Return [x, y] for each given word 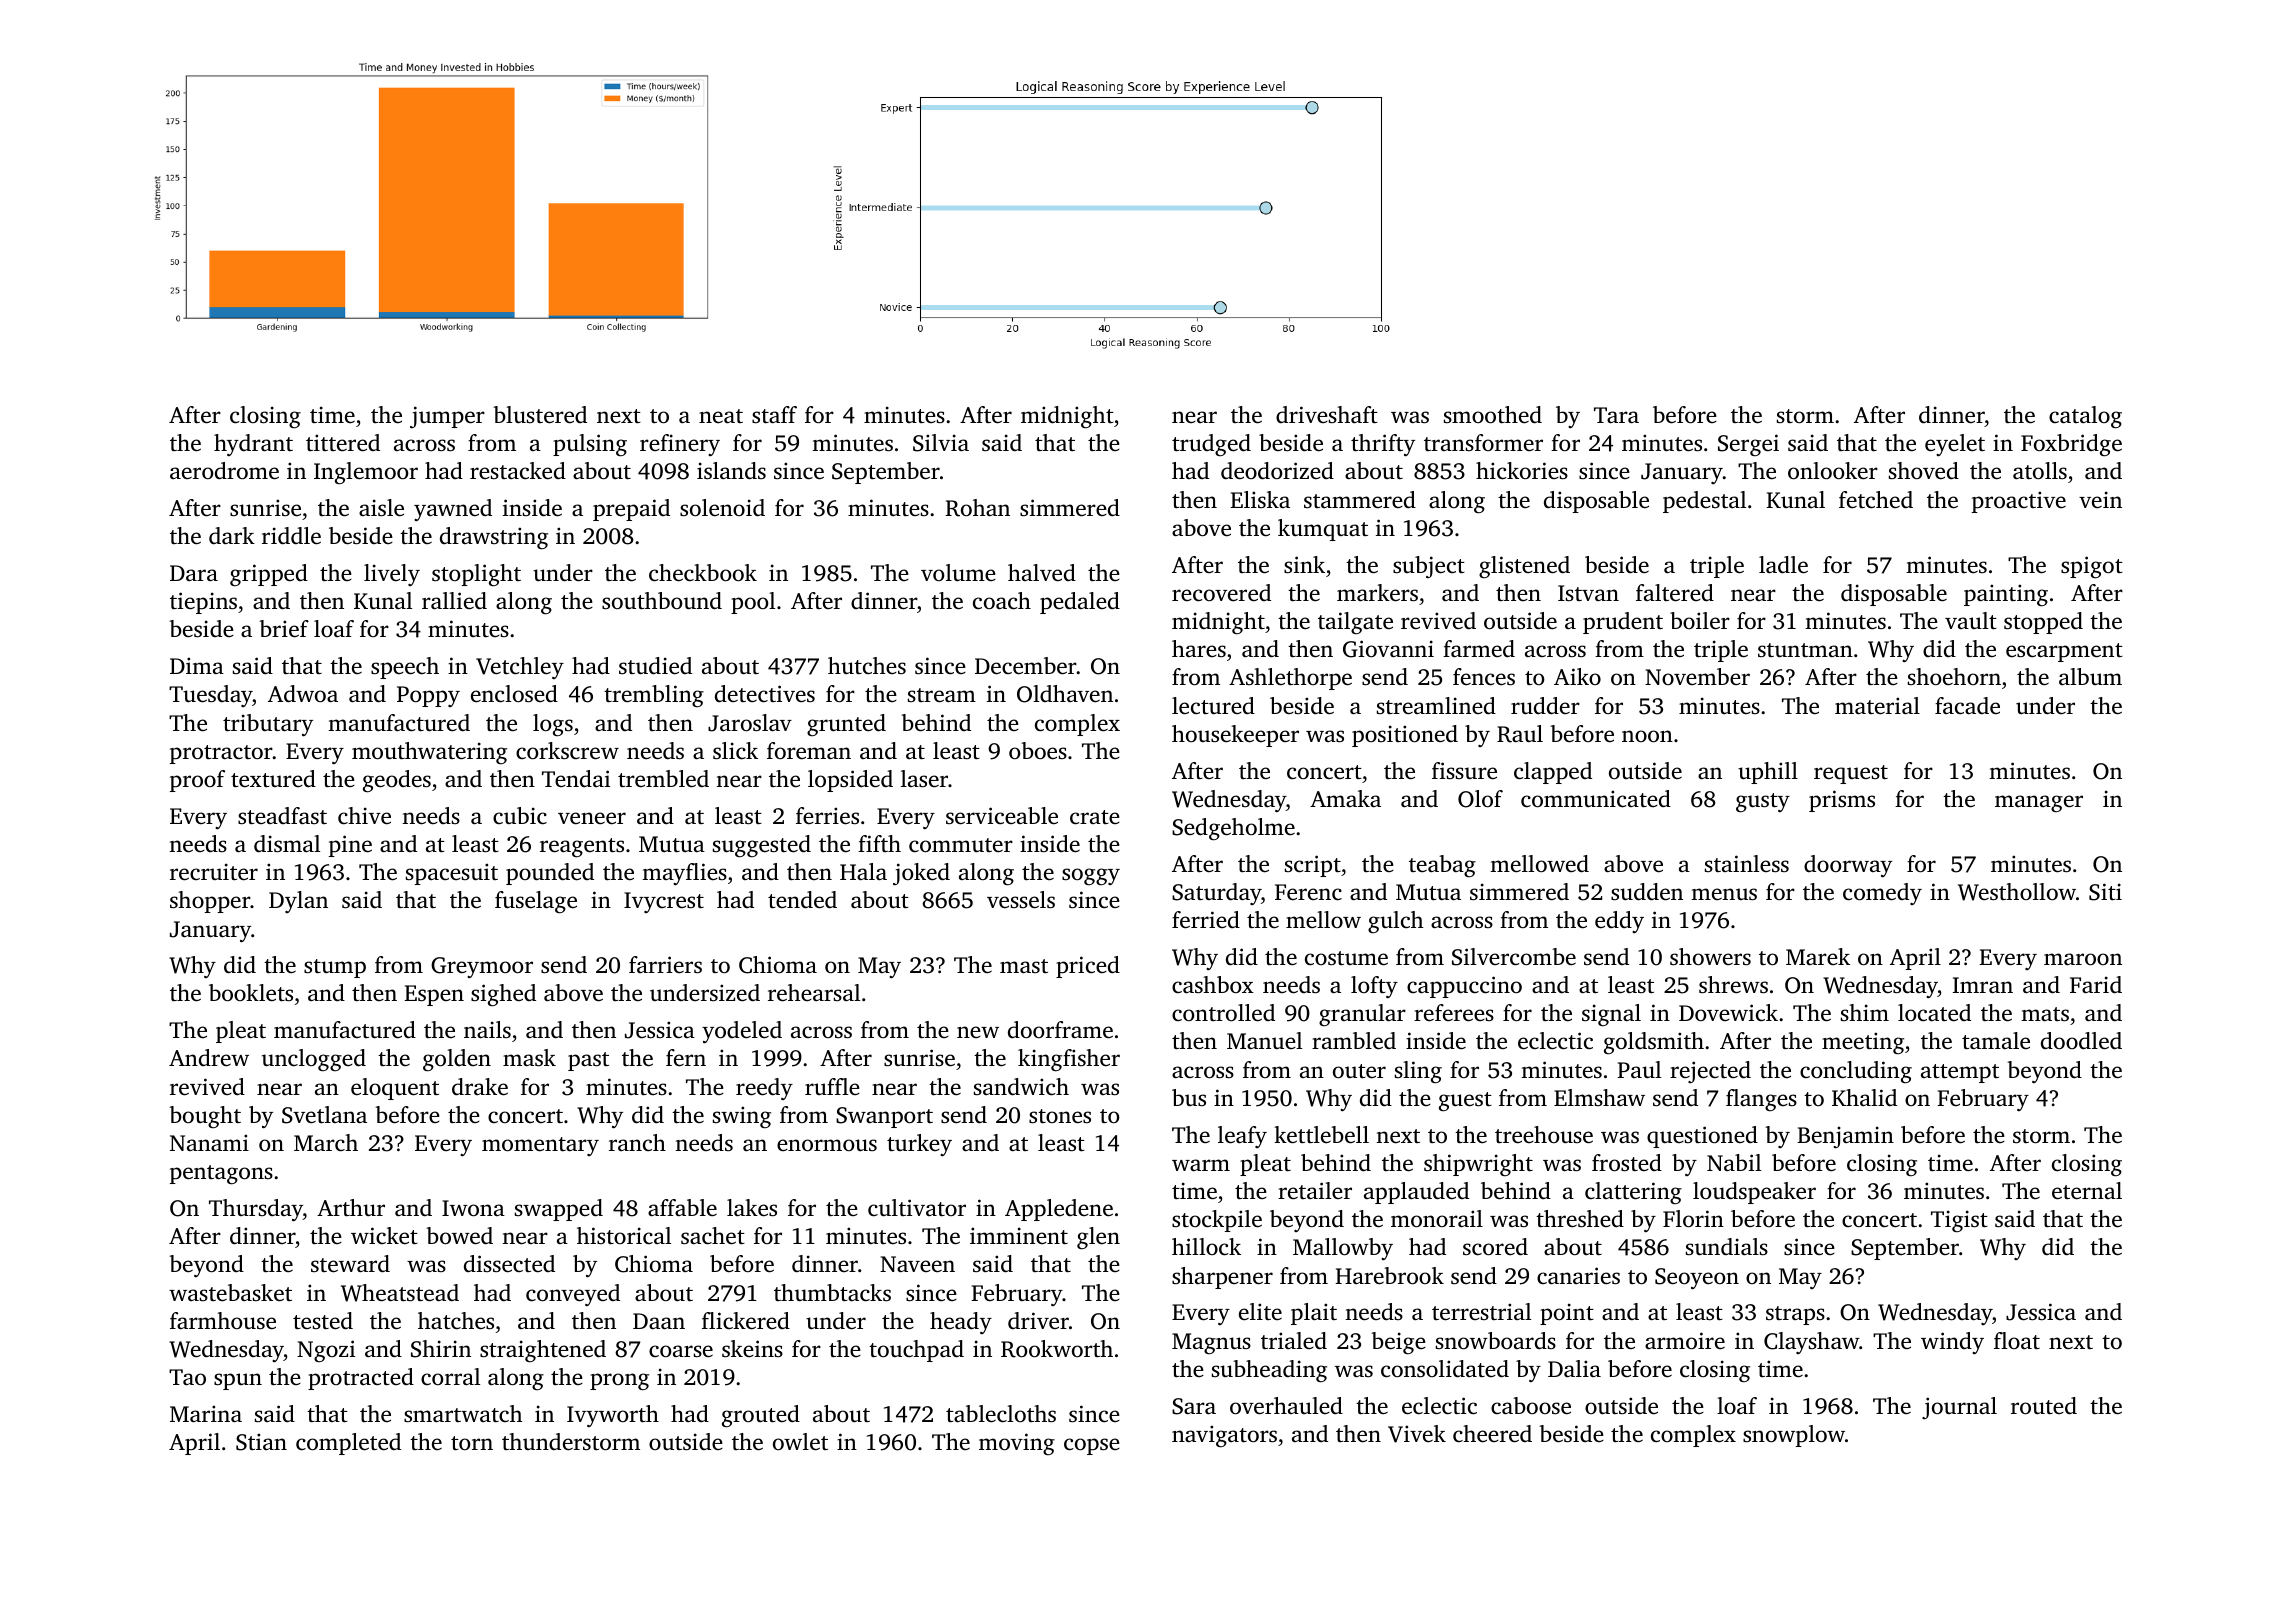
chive [364, 816]
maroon [2083, 959]
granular [1362, 1015]
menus [1724, 894]
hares [1199, 648]
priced [1088, 967]
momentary [540, 1146]
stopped [2043, 623]
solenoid [722, 508]
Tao [187, 1377]
